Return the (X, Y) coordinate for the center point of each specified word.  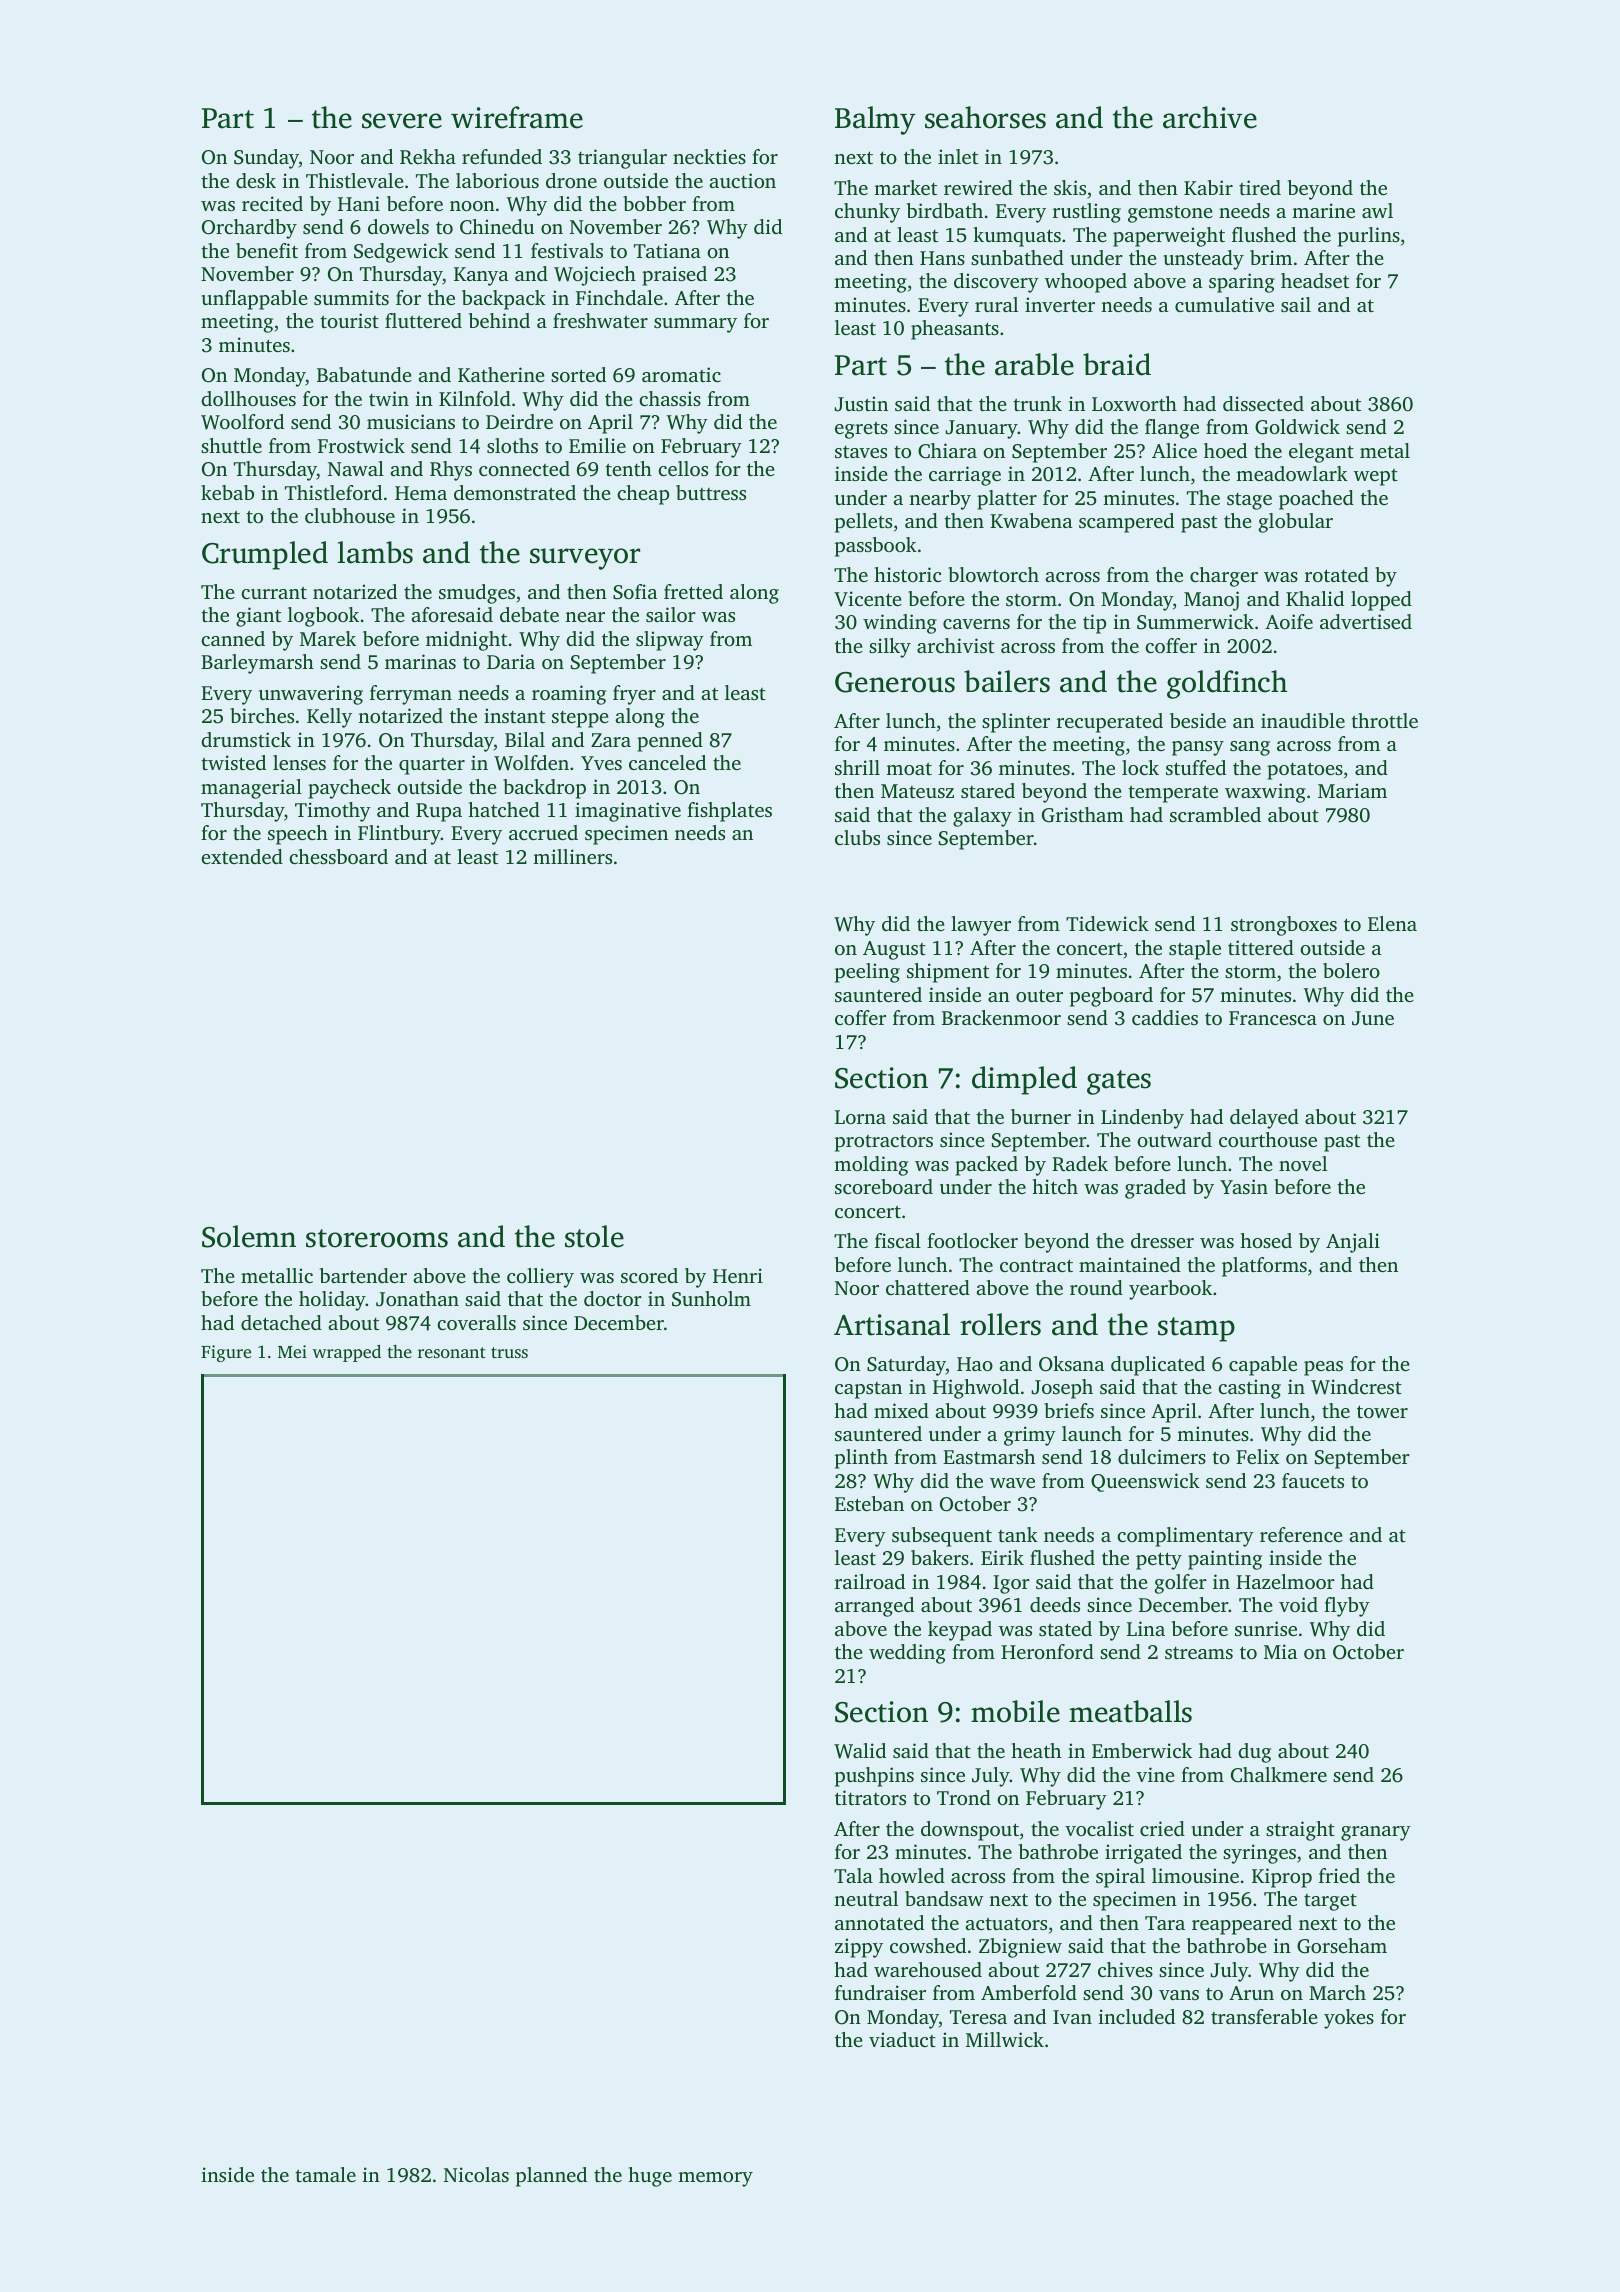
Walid (860, 1751)
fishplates (729, 812)
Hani (359, 203)
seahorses (985, 117)
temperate (1173, 794)
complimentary (1185, 1537)
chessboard (338, 856)
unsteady (1204, 260)
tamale (325, 2174)
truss (509, 1352)
